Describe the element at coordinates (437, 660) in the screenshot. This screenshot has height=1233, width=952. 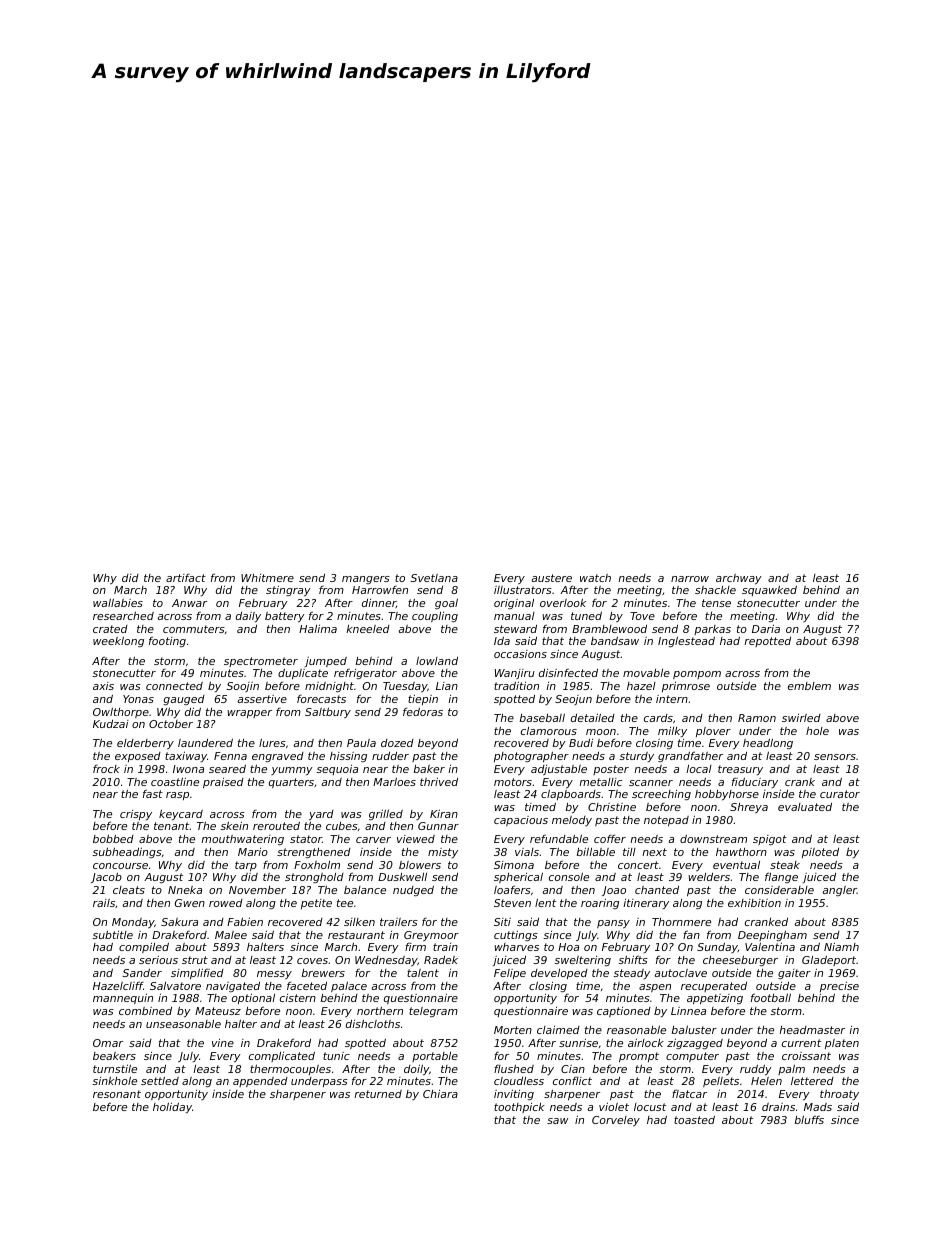
I see `lowland` at that location.
